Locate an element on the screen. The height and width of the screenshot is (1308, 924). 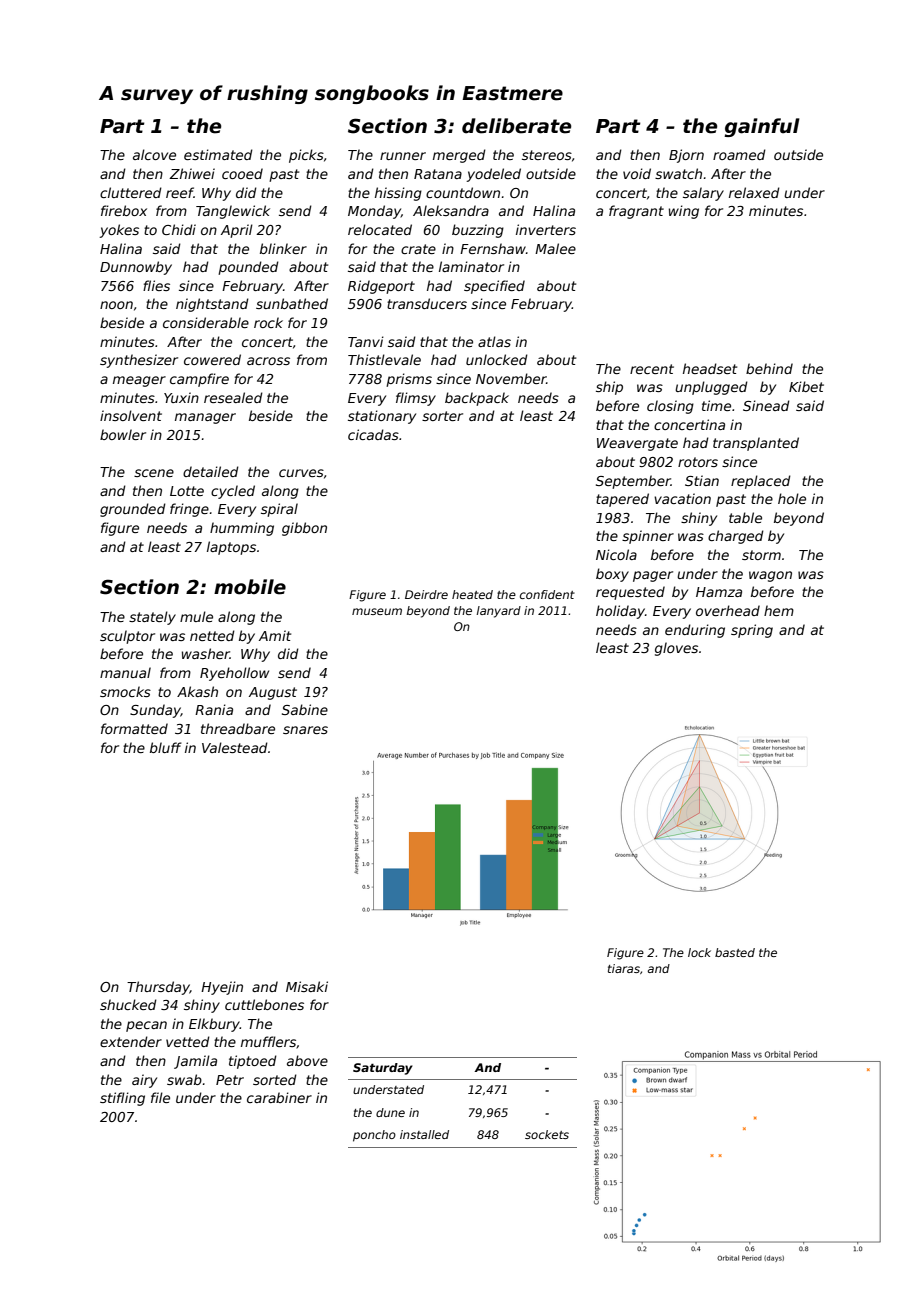
stifling is located at coordinates (122, 1099).
